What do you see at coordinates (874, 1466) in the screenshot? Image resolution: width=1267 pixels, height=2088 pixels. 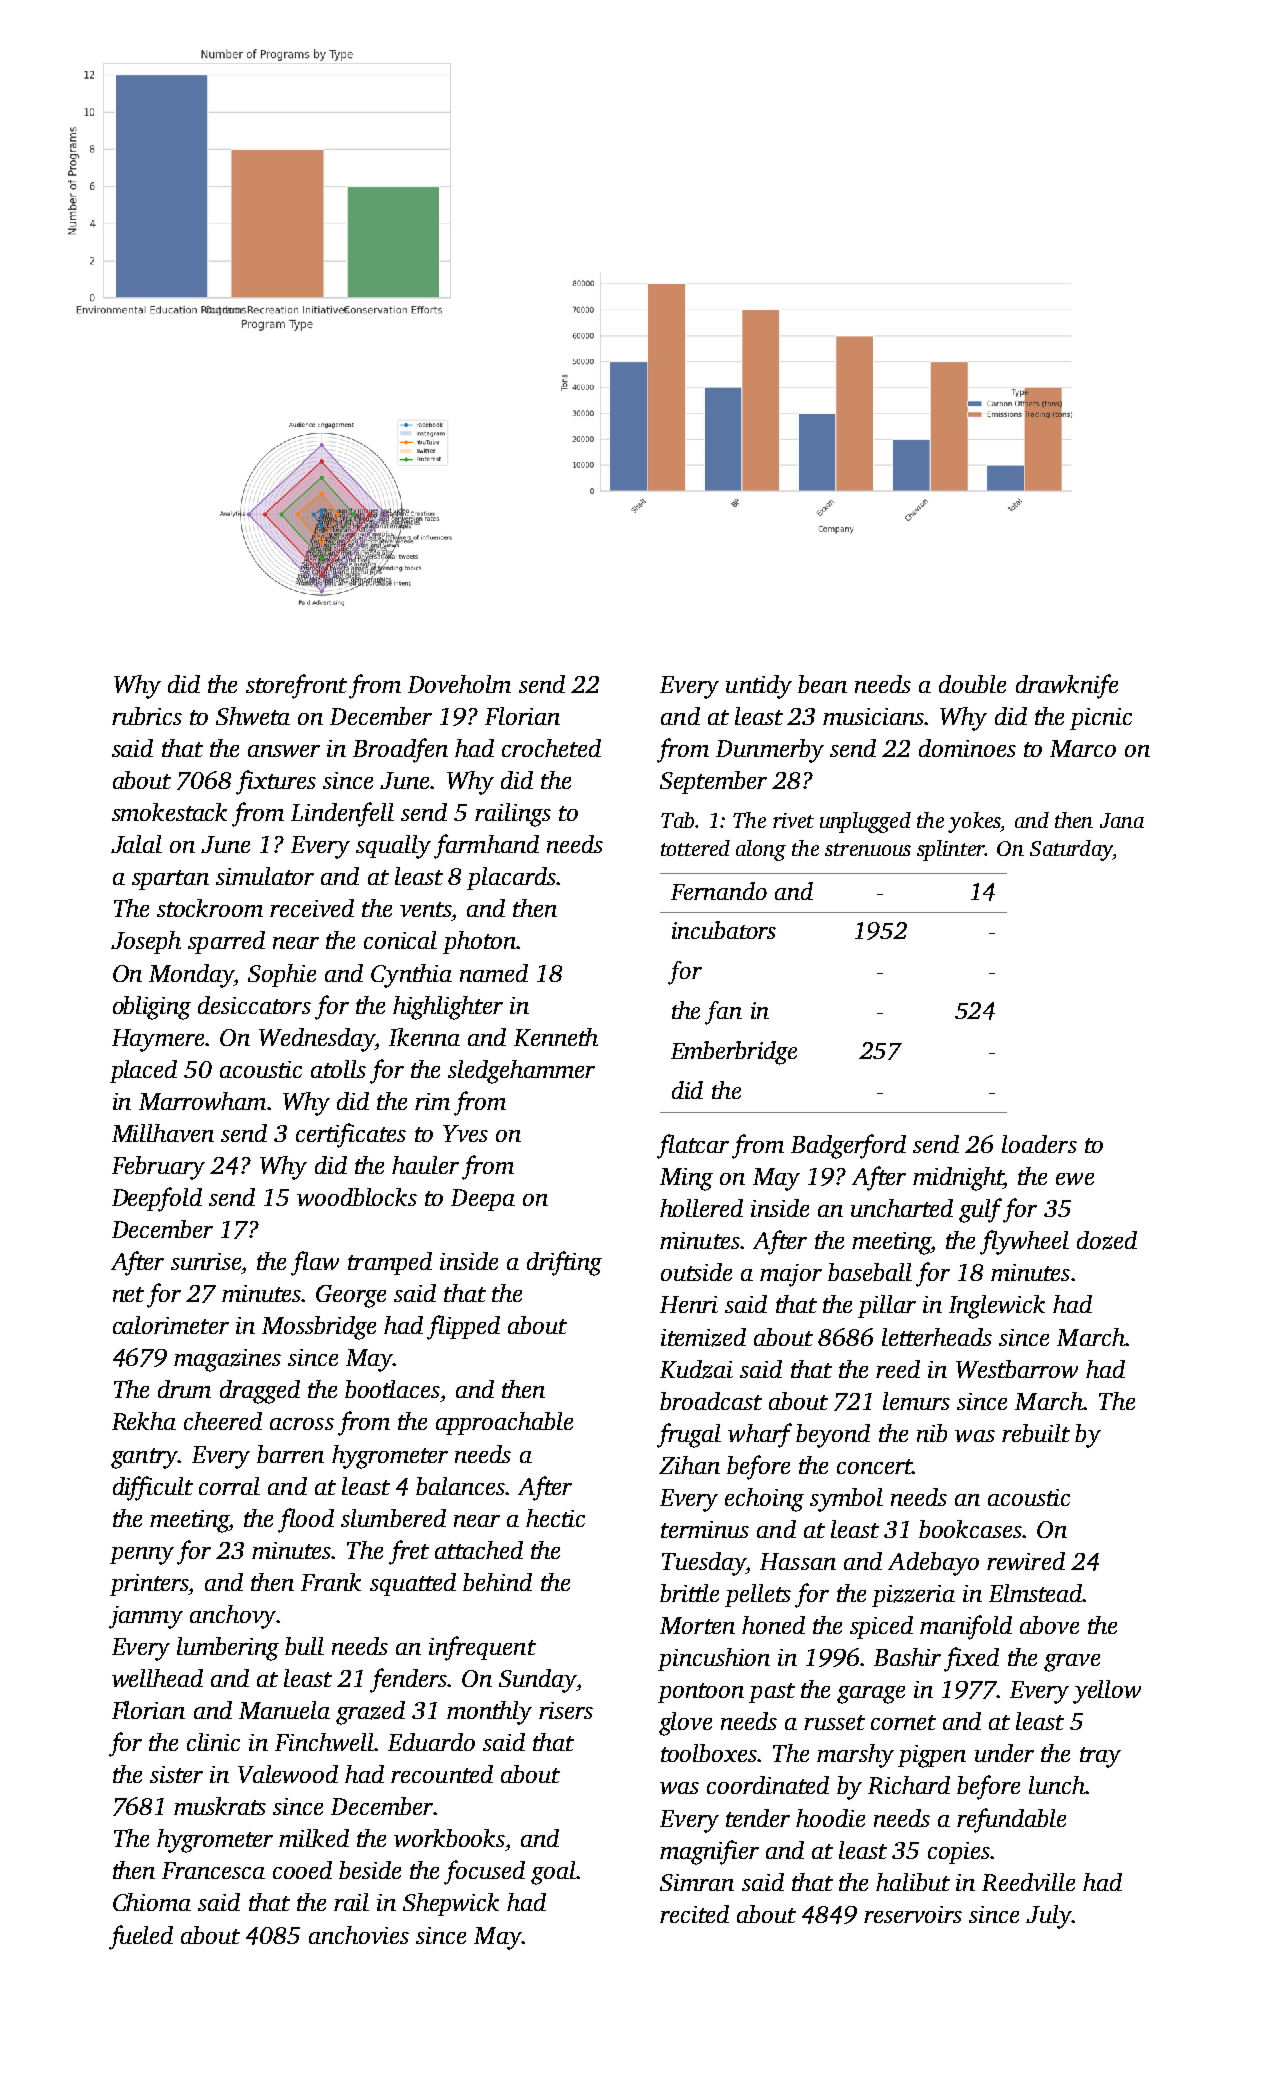 I see `concert` at bounding box center [874, 1466].
